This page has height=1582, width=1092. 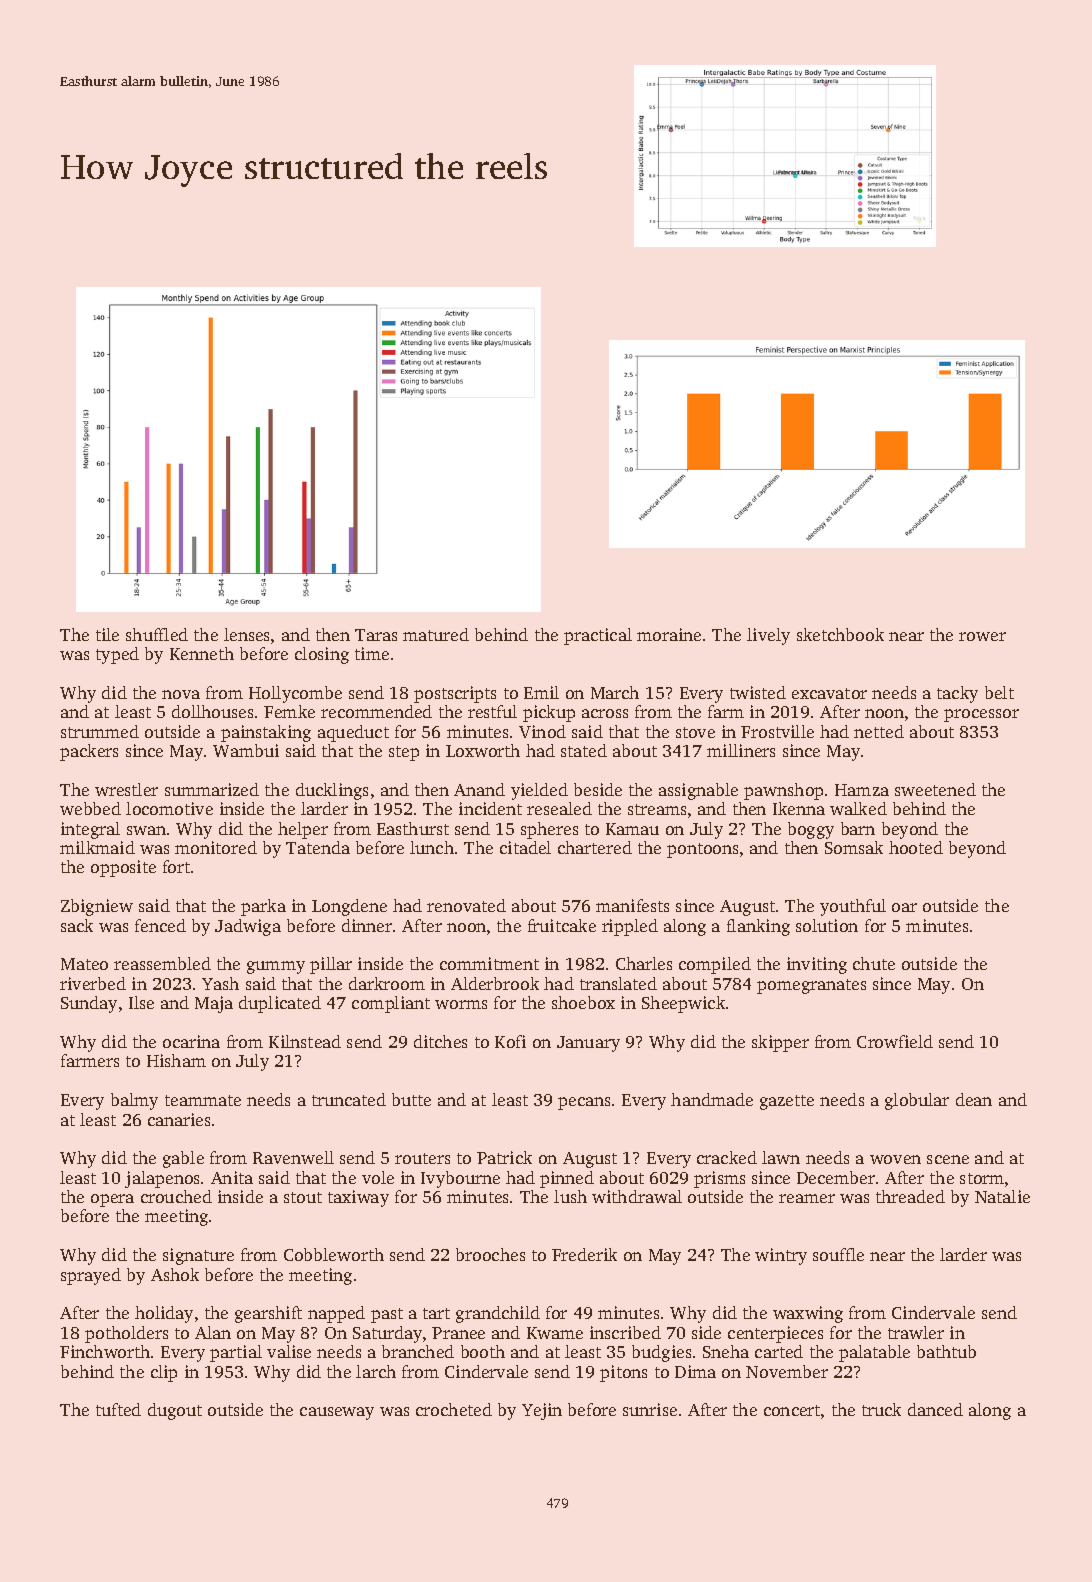 I want to click on Ravenwell, so click(x=293, y=1157).
